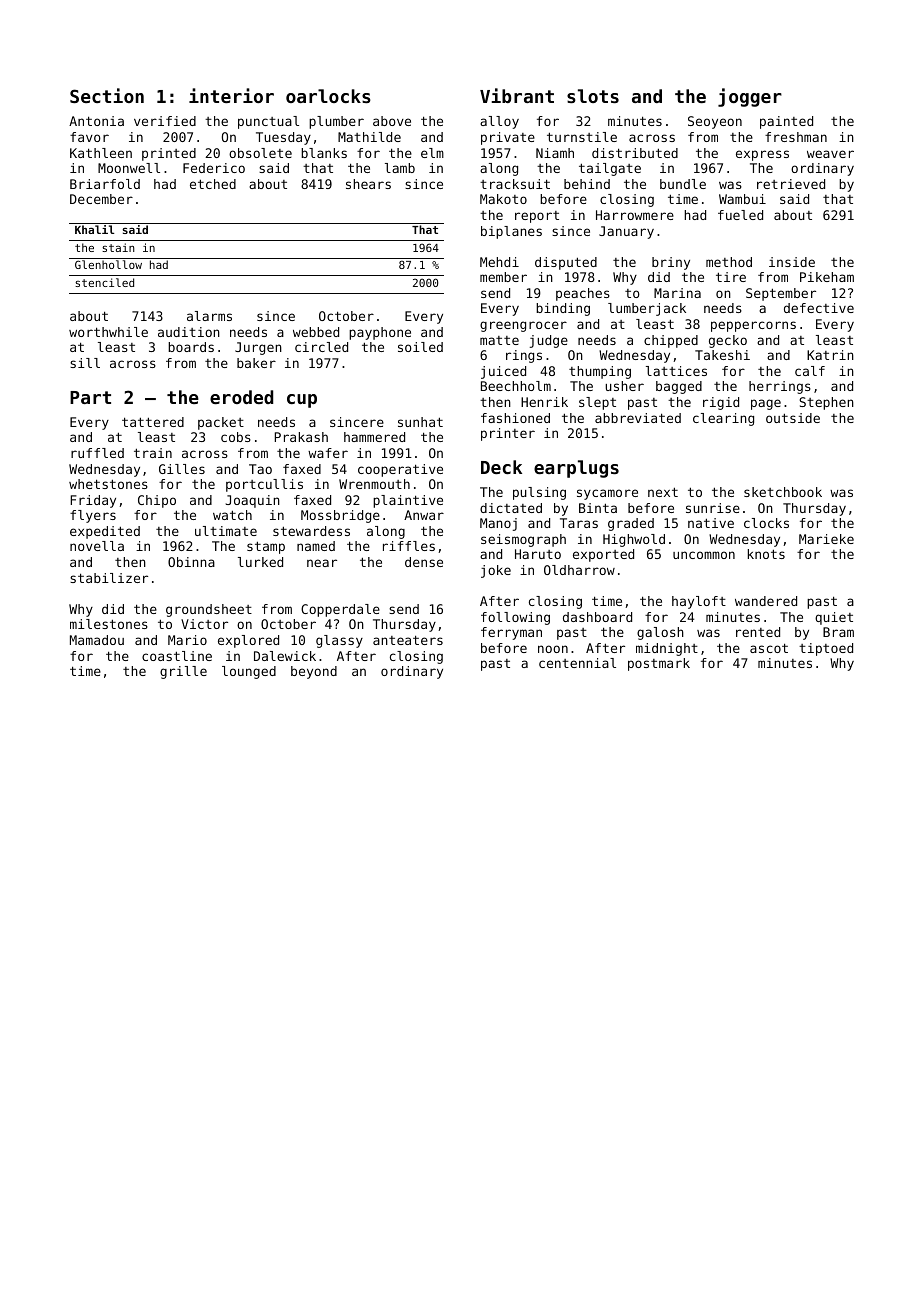  What do you see at coordinates (517, 95) in the document?
I see `Vibrant` at bounding box center [517, 95].
